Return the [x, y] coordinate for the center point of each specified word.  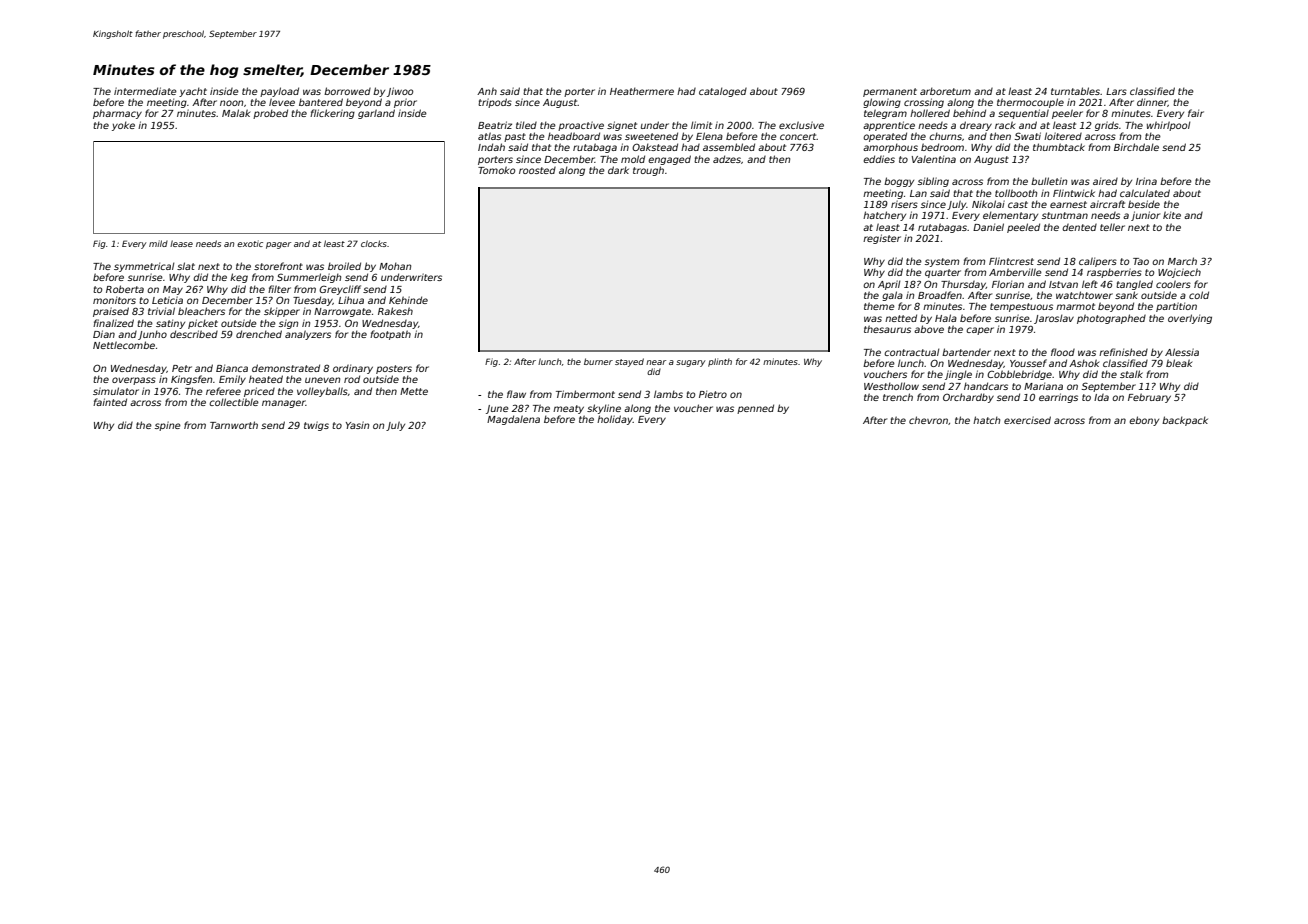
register [882, 239]
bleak [1179, 363]
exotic [250, 243]
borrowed [347, 91]
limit [701, 125]
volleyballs [322, 392]
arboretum [945, 91]
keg [239, 278]
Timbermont [585, 394]
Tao [1141, 261]
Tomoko [496, 170]
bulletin [1049, 181]
